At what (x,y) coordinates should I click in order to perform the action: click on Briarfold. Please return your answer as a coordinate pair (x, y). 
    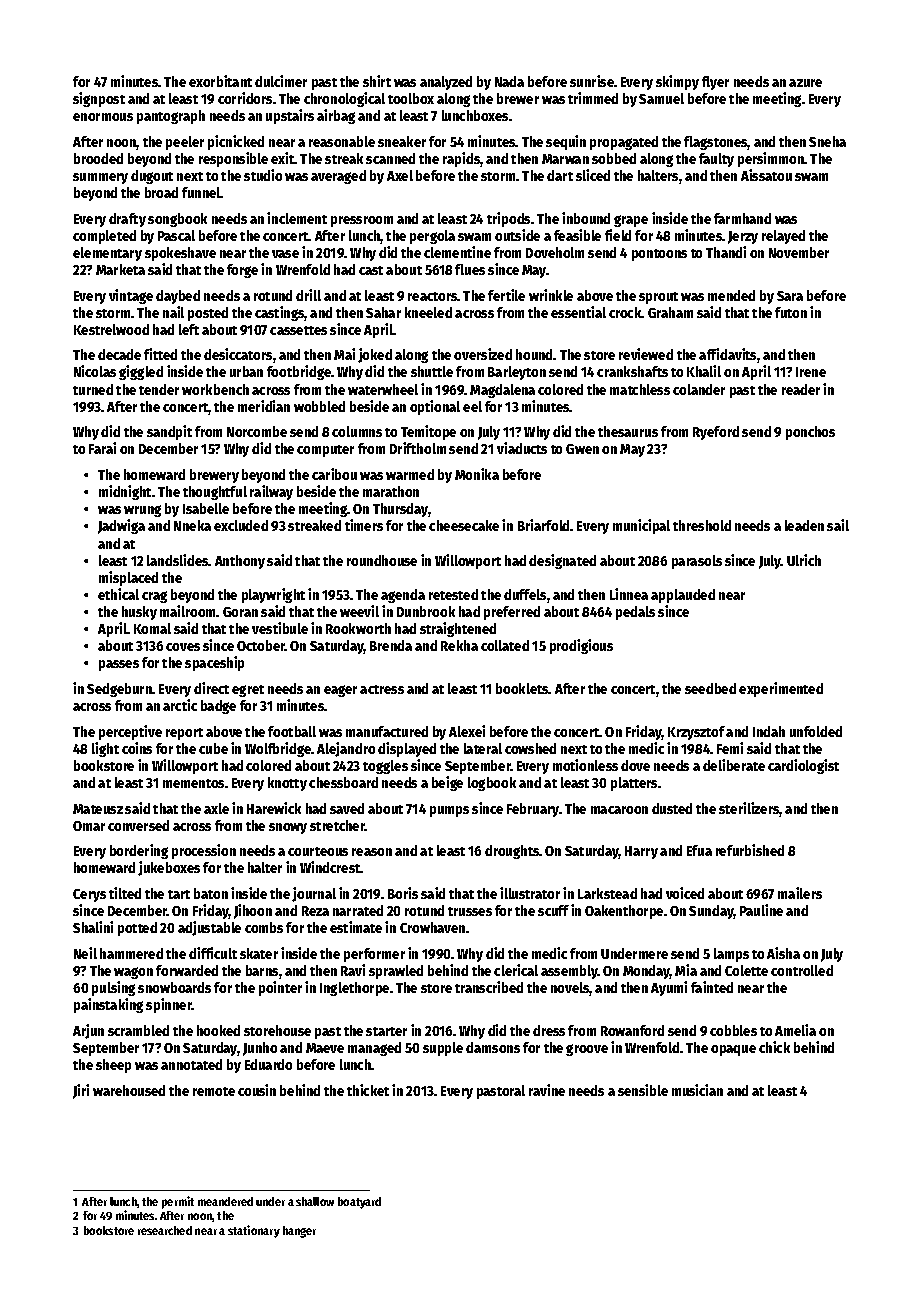
    Looking at the image, I should click on (544, 525).
